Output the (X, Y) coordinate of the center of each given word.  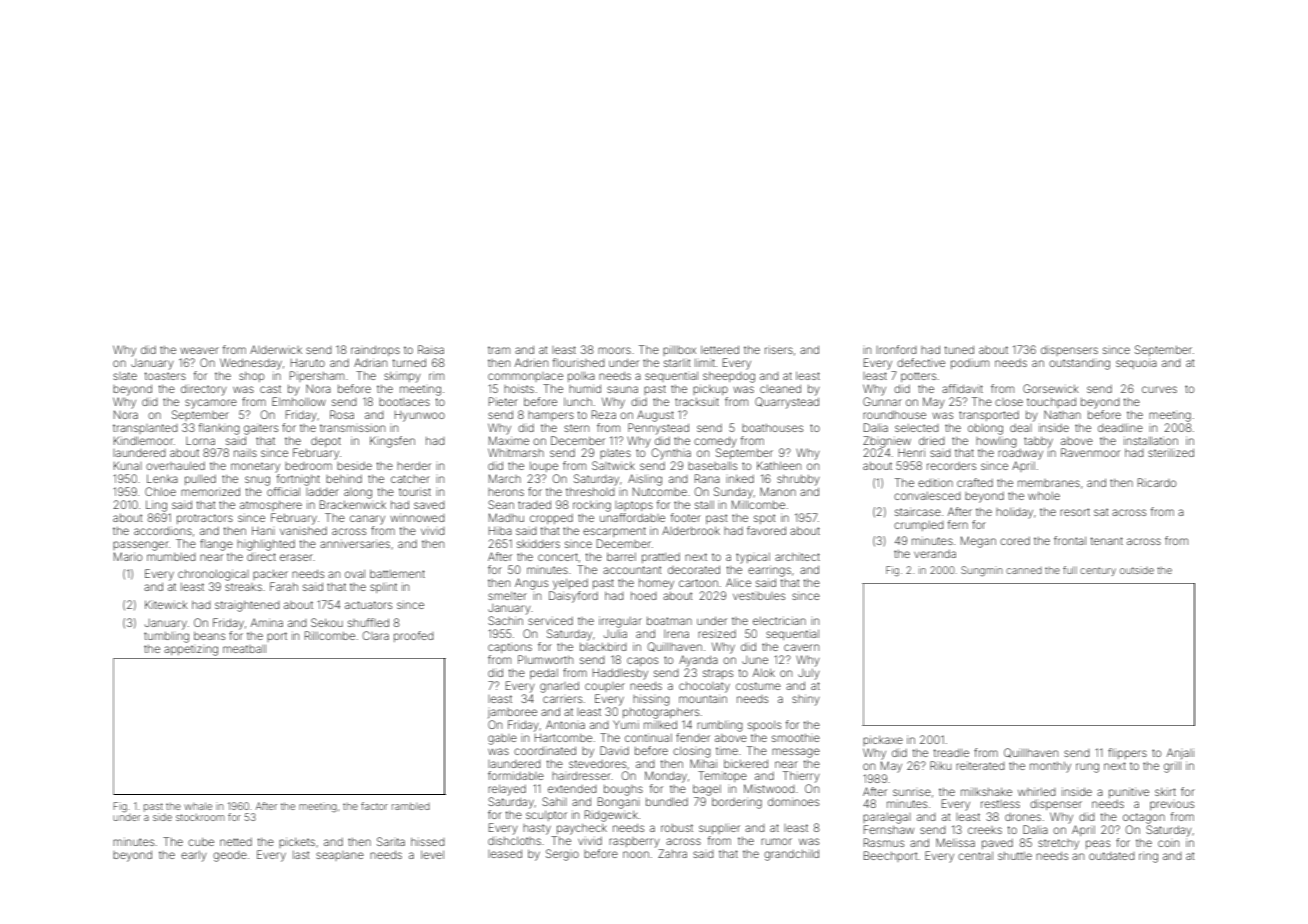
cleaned (780, 389)
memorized (210, 492)
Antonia (565, 724)
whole (1044, 496)
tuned (959, 350)
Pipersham (317, 376)
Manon (778, 491)
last (301, 855)
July (809, 674)
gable (502, 739)
